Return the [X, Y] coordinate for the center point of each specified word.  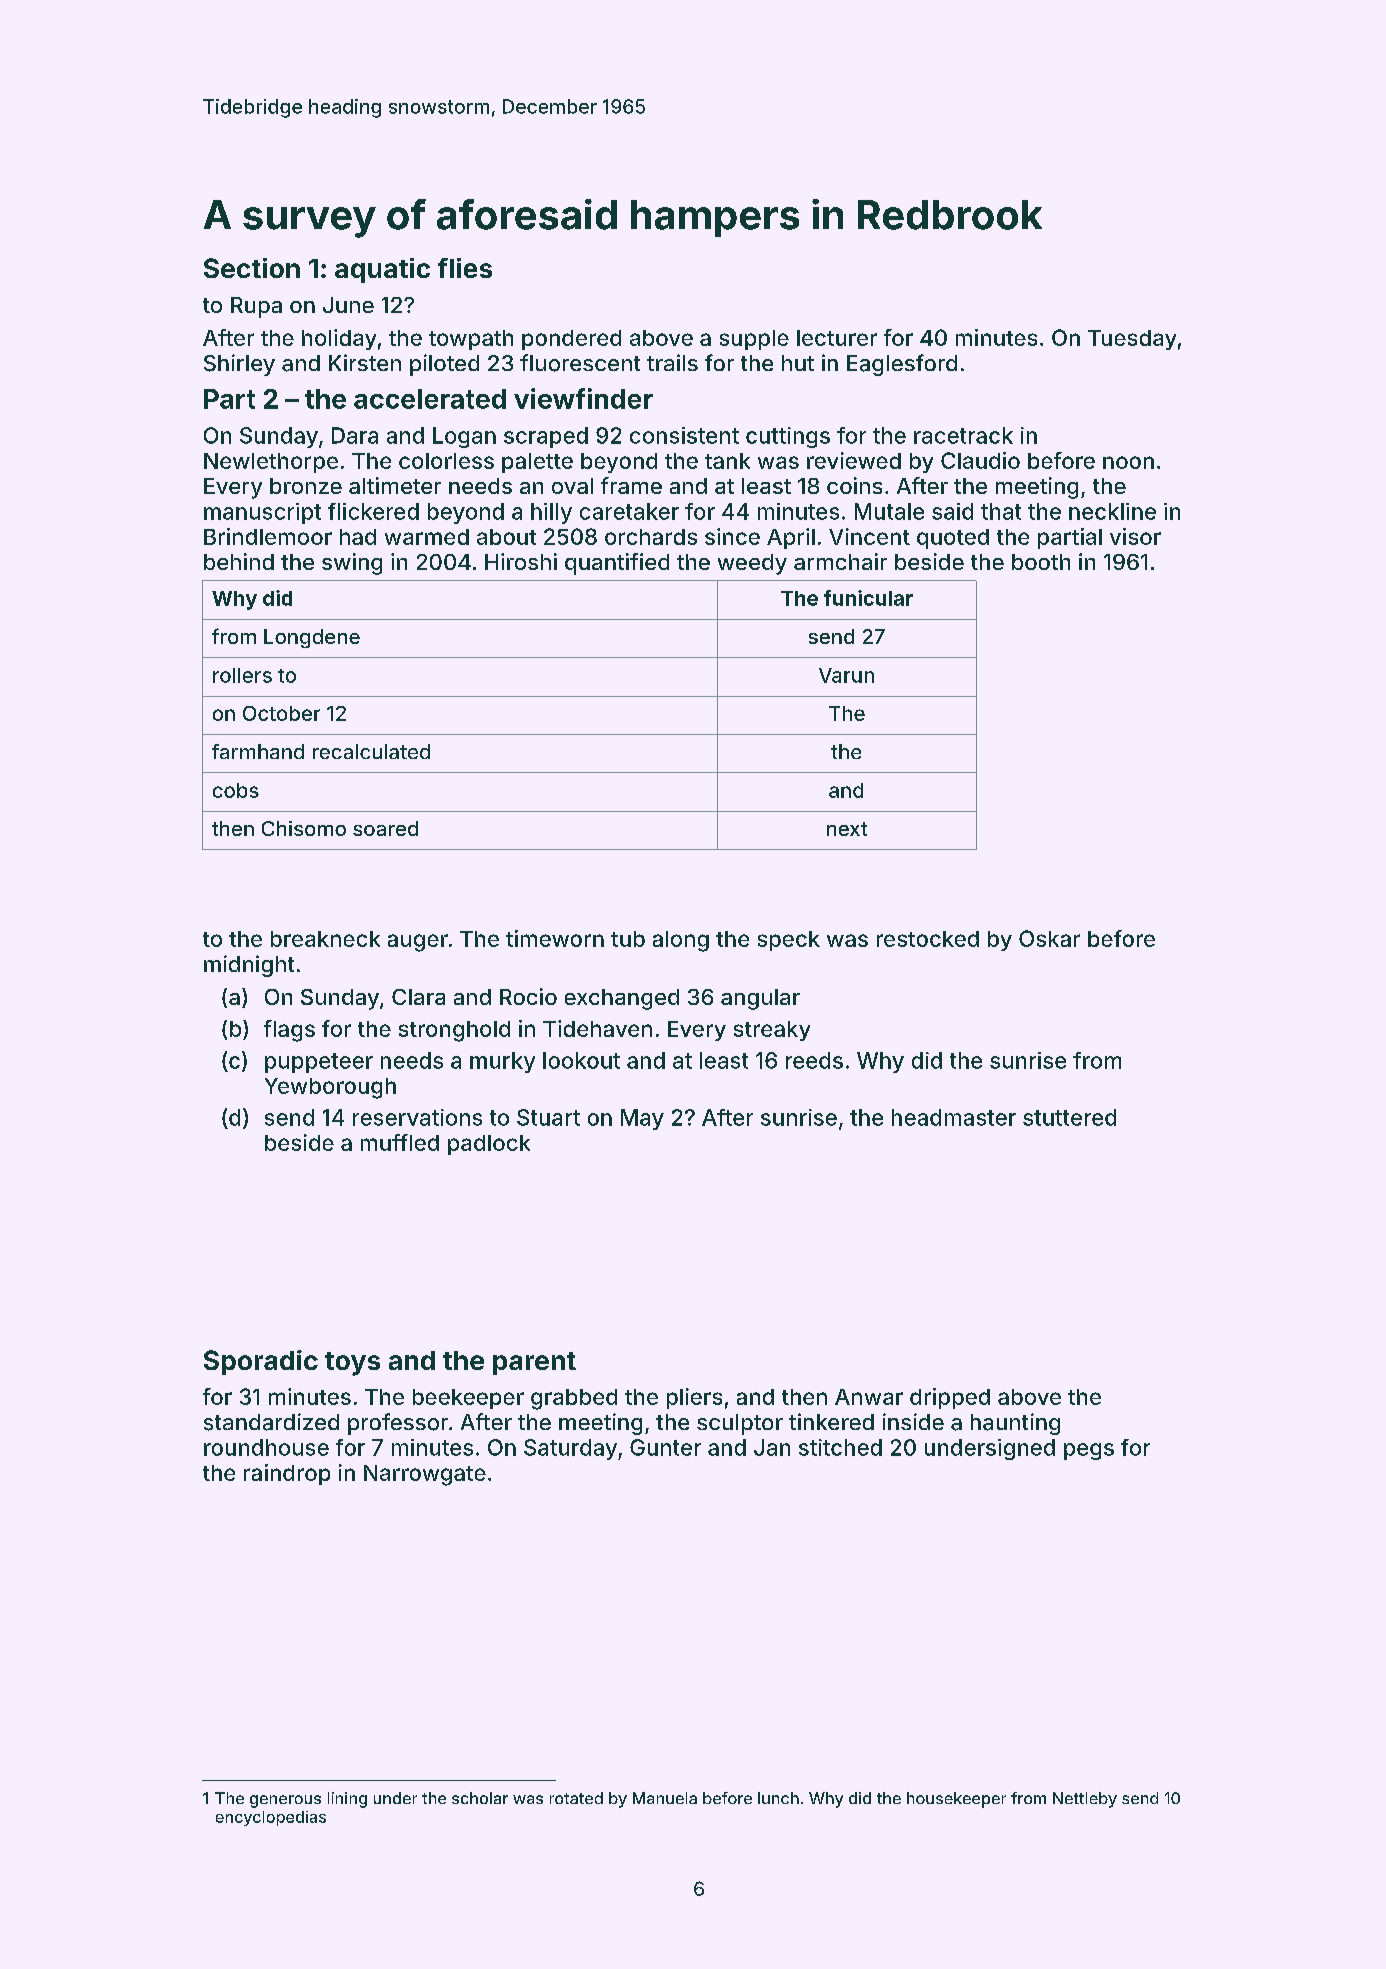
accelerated [430, 399]
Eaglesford [902, 365]
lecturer [837, 338]
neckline [1112, 511]
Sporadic [261, 1362]
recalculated [371, 751]
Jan [772, 1447]
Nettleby [1085, 1800]
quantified [617, 564]
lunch [778, 1798]
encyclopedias [271, 1818]
